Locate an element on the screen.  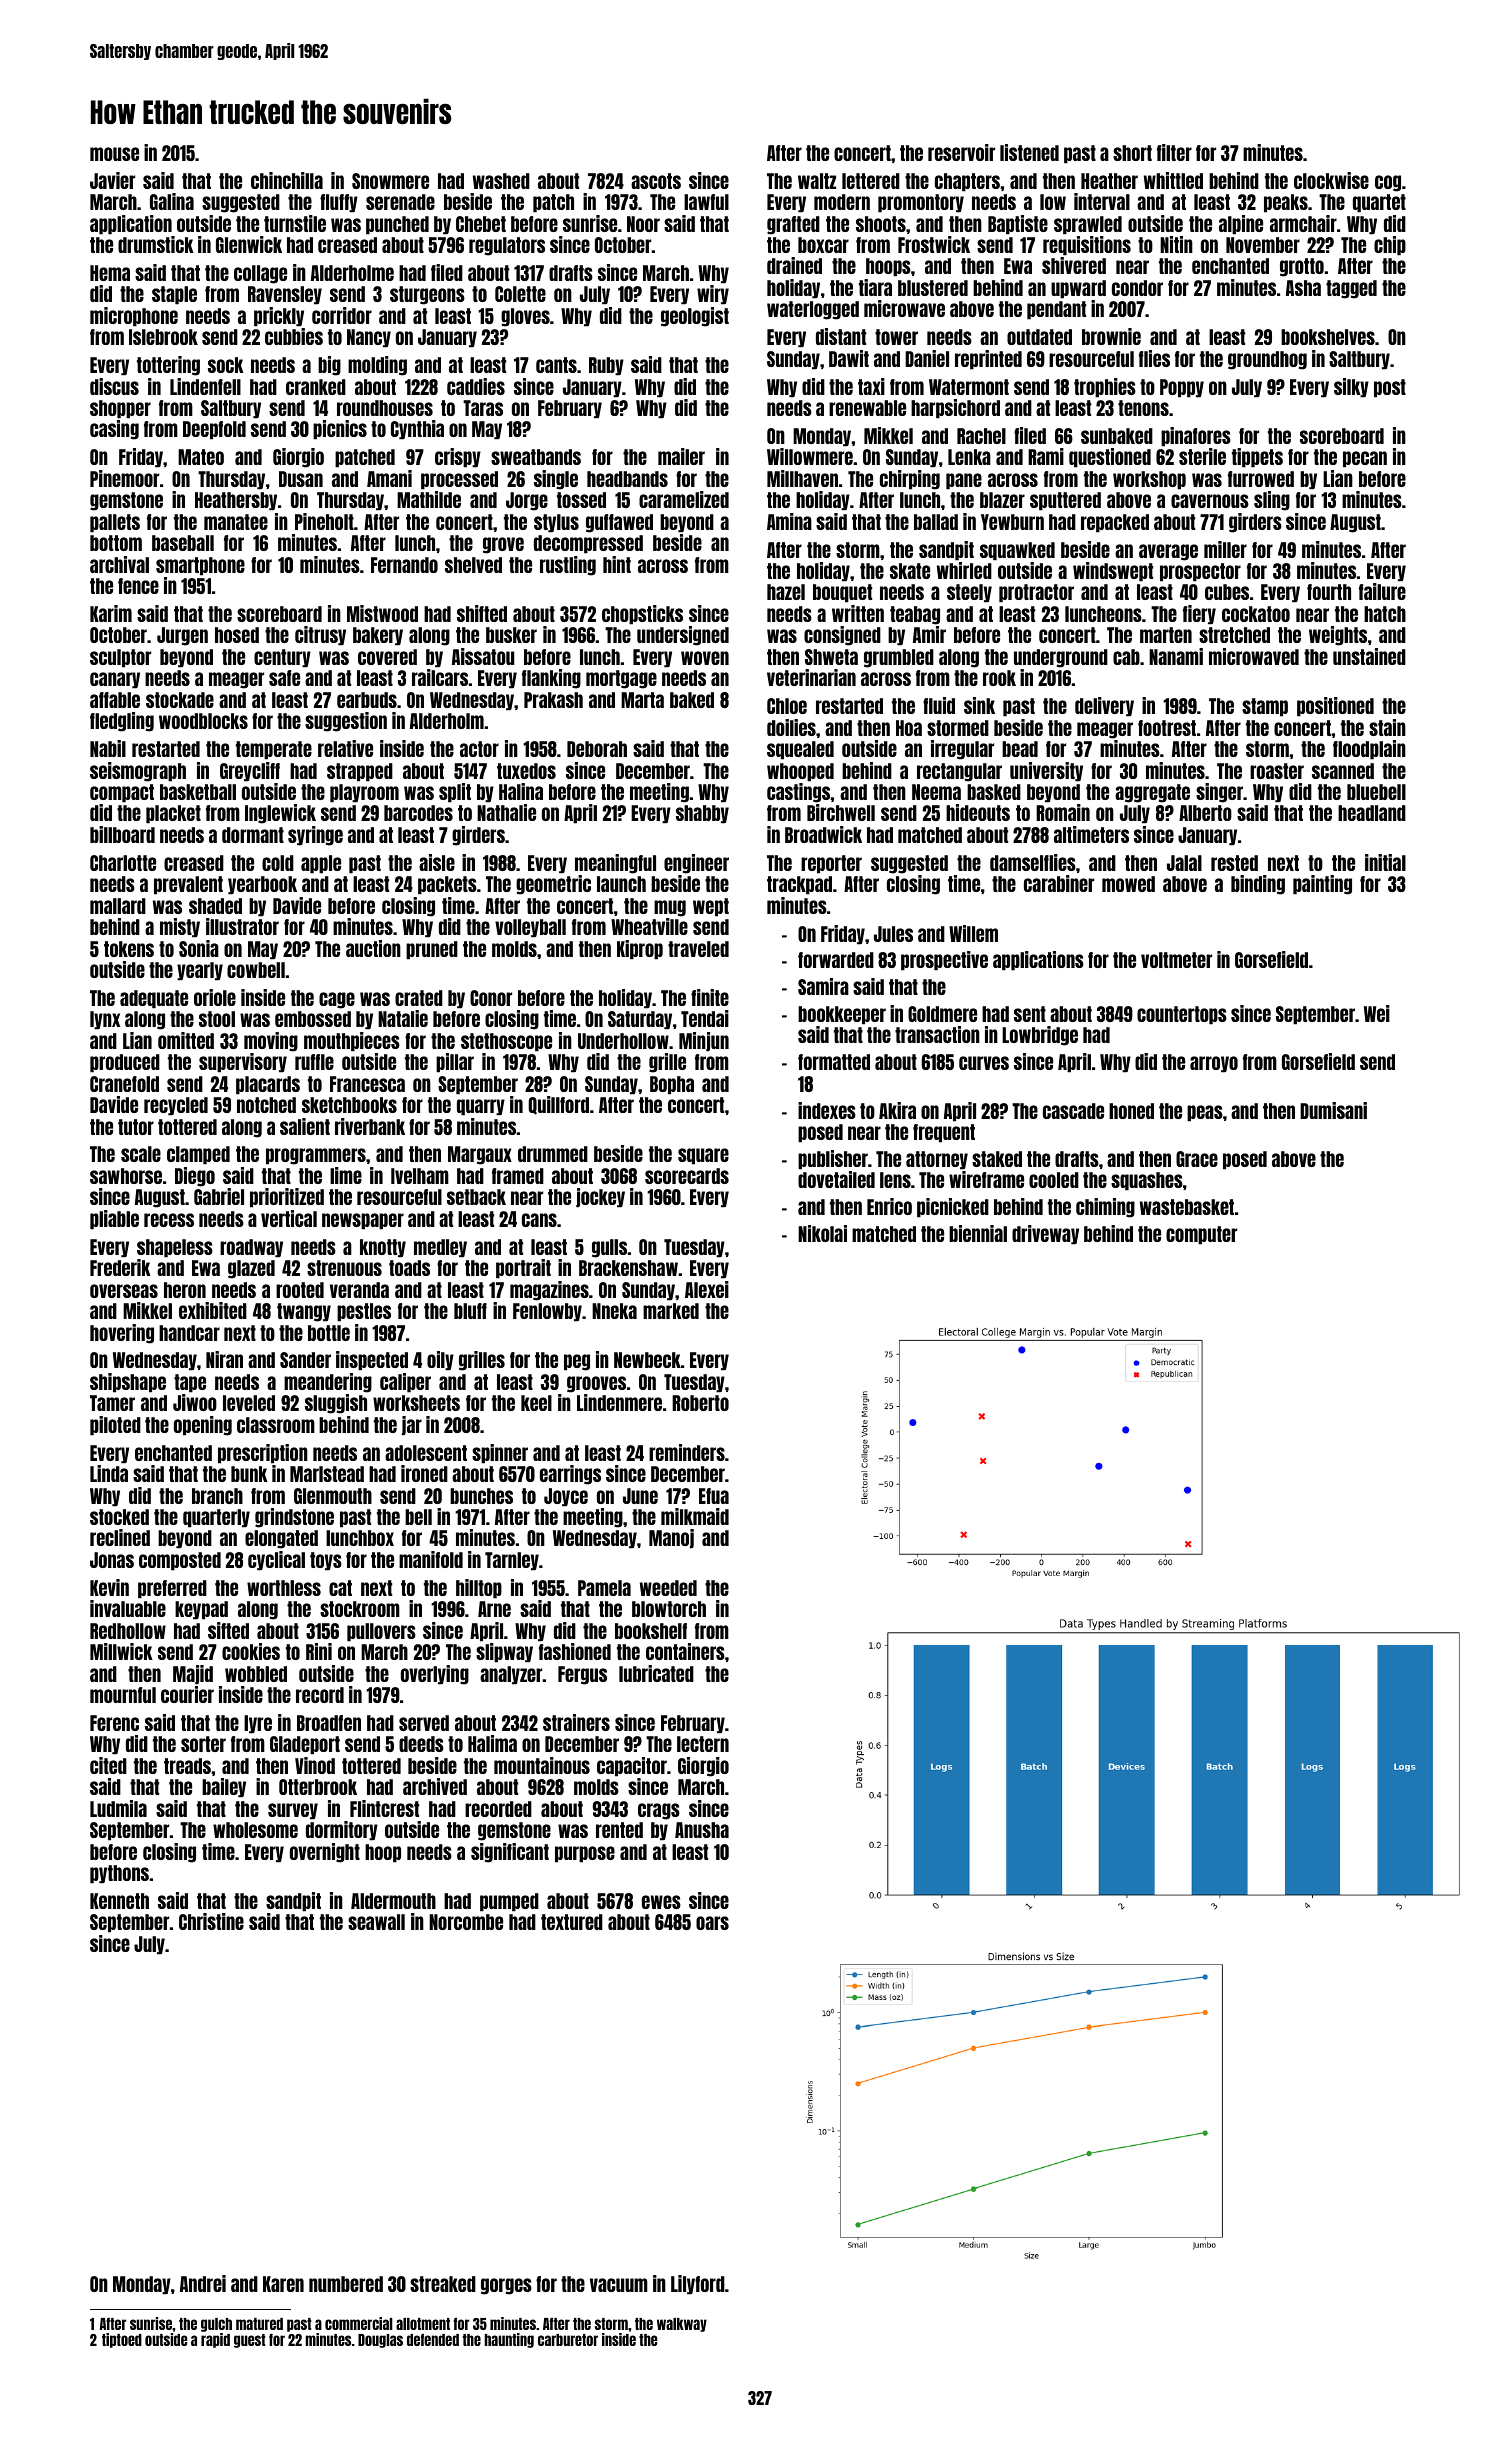
lubricated is located at coordinates (656, 1673).
